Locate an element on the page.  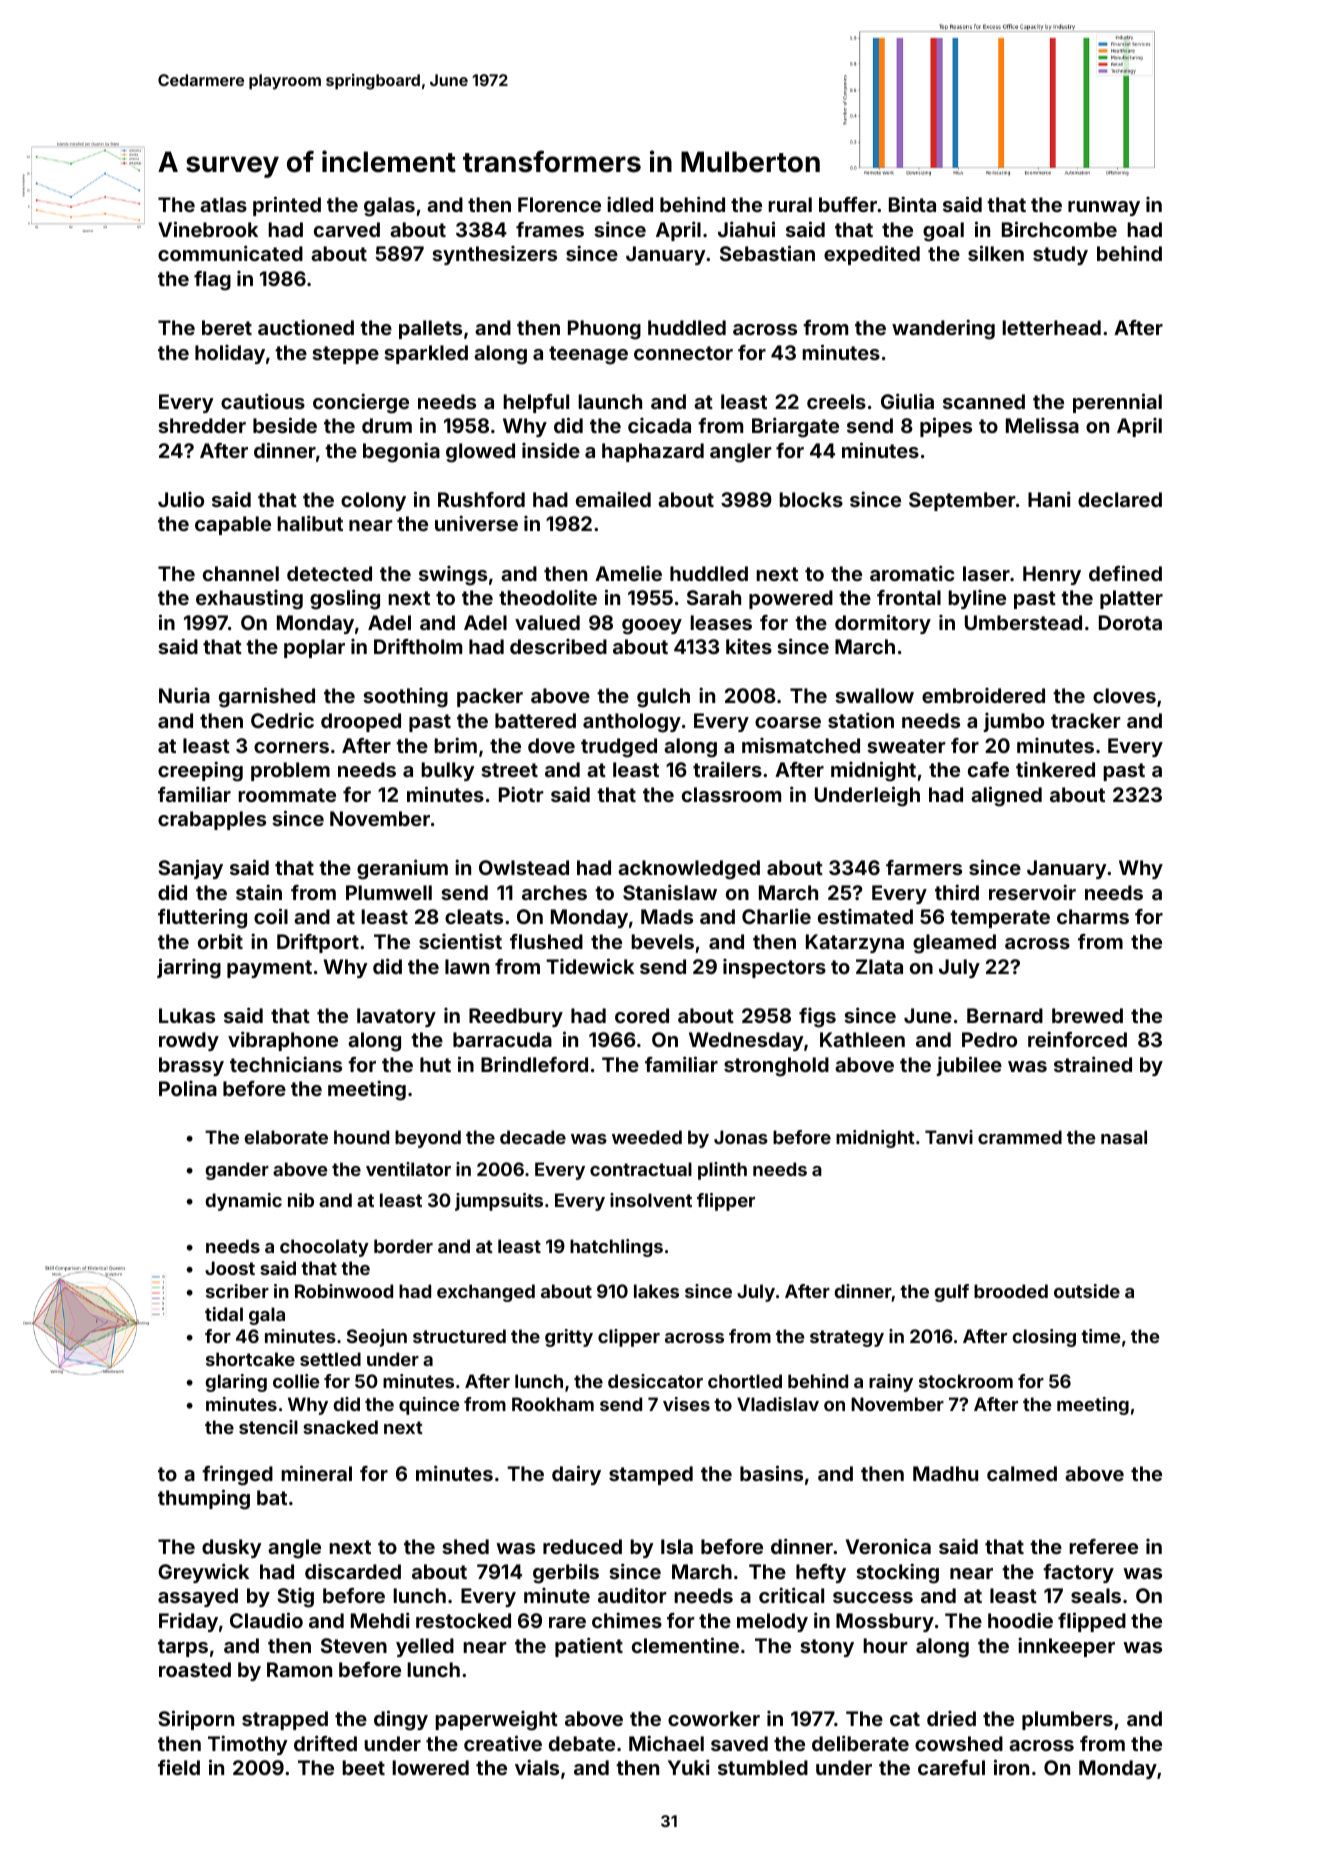
field is located at coordinates (179, 1767).
